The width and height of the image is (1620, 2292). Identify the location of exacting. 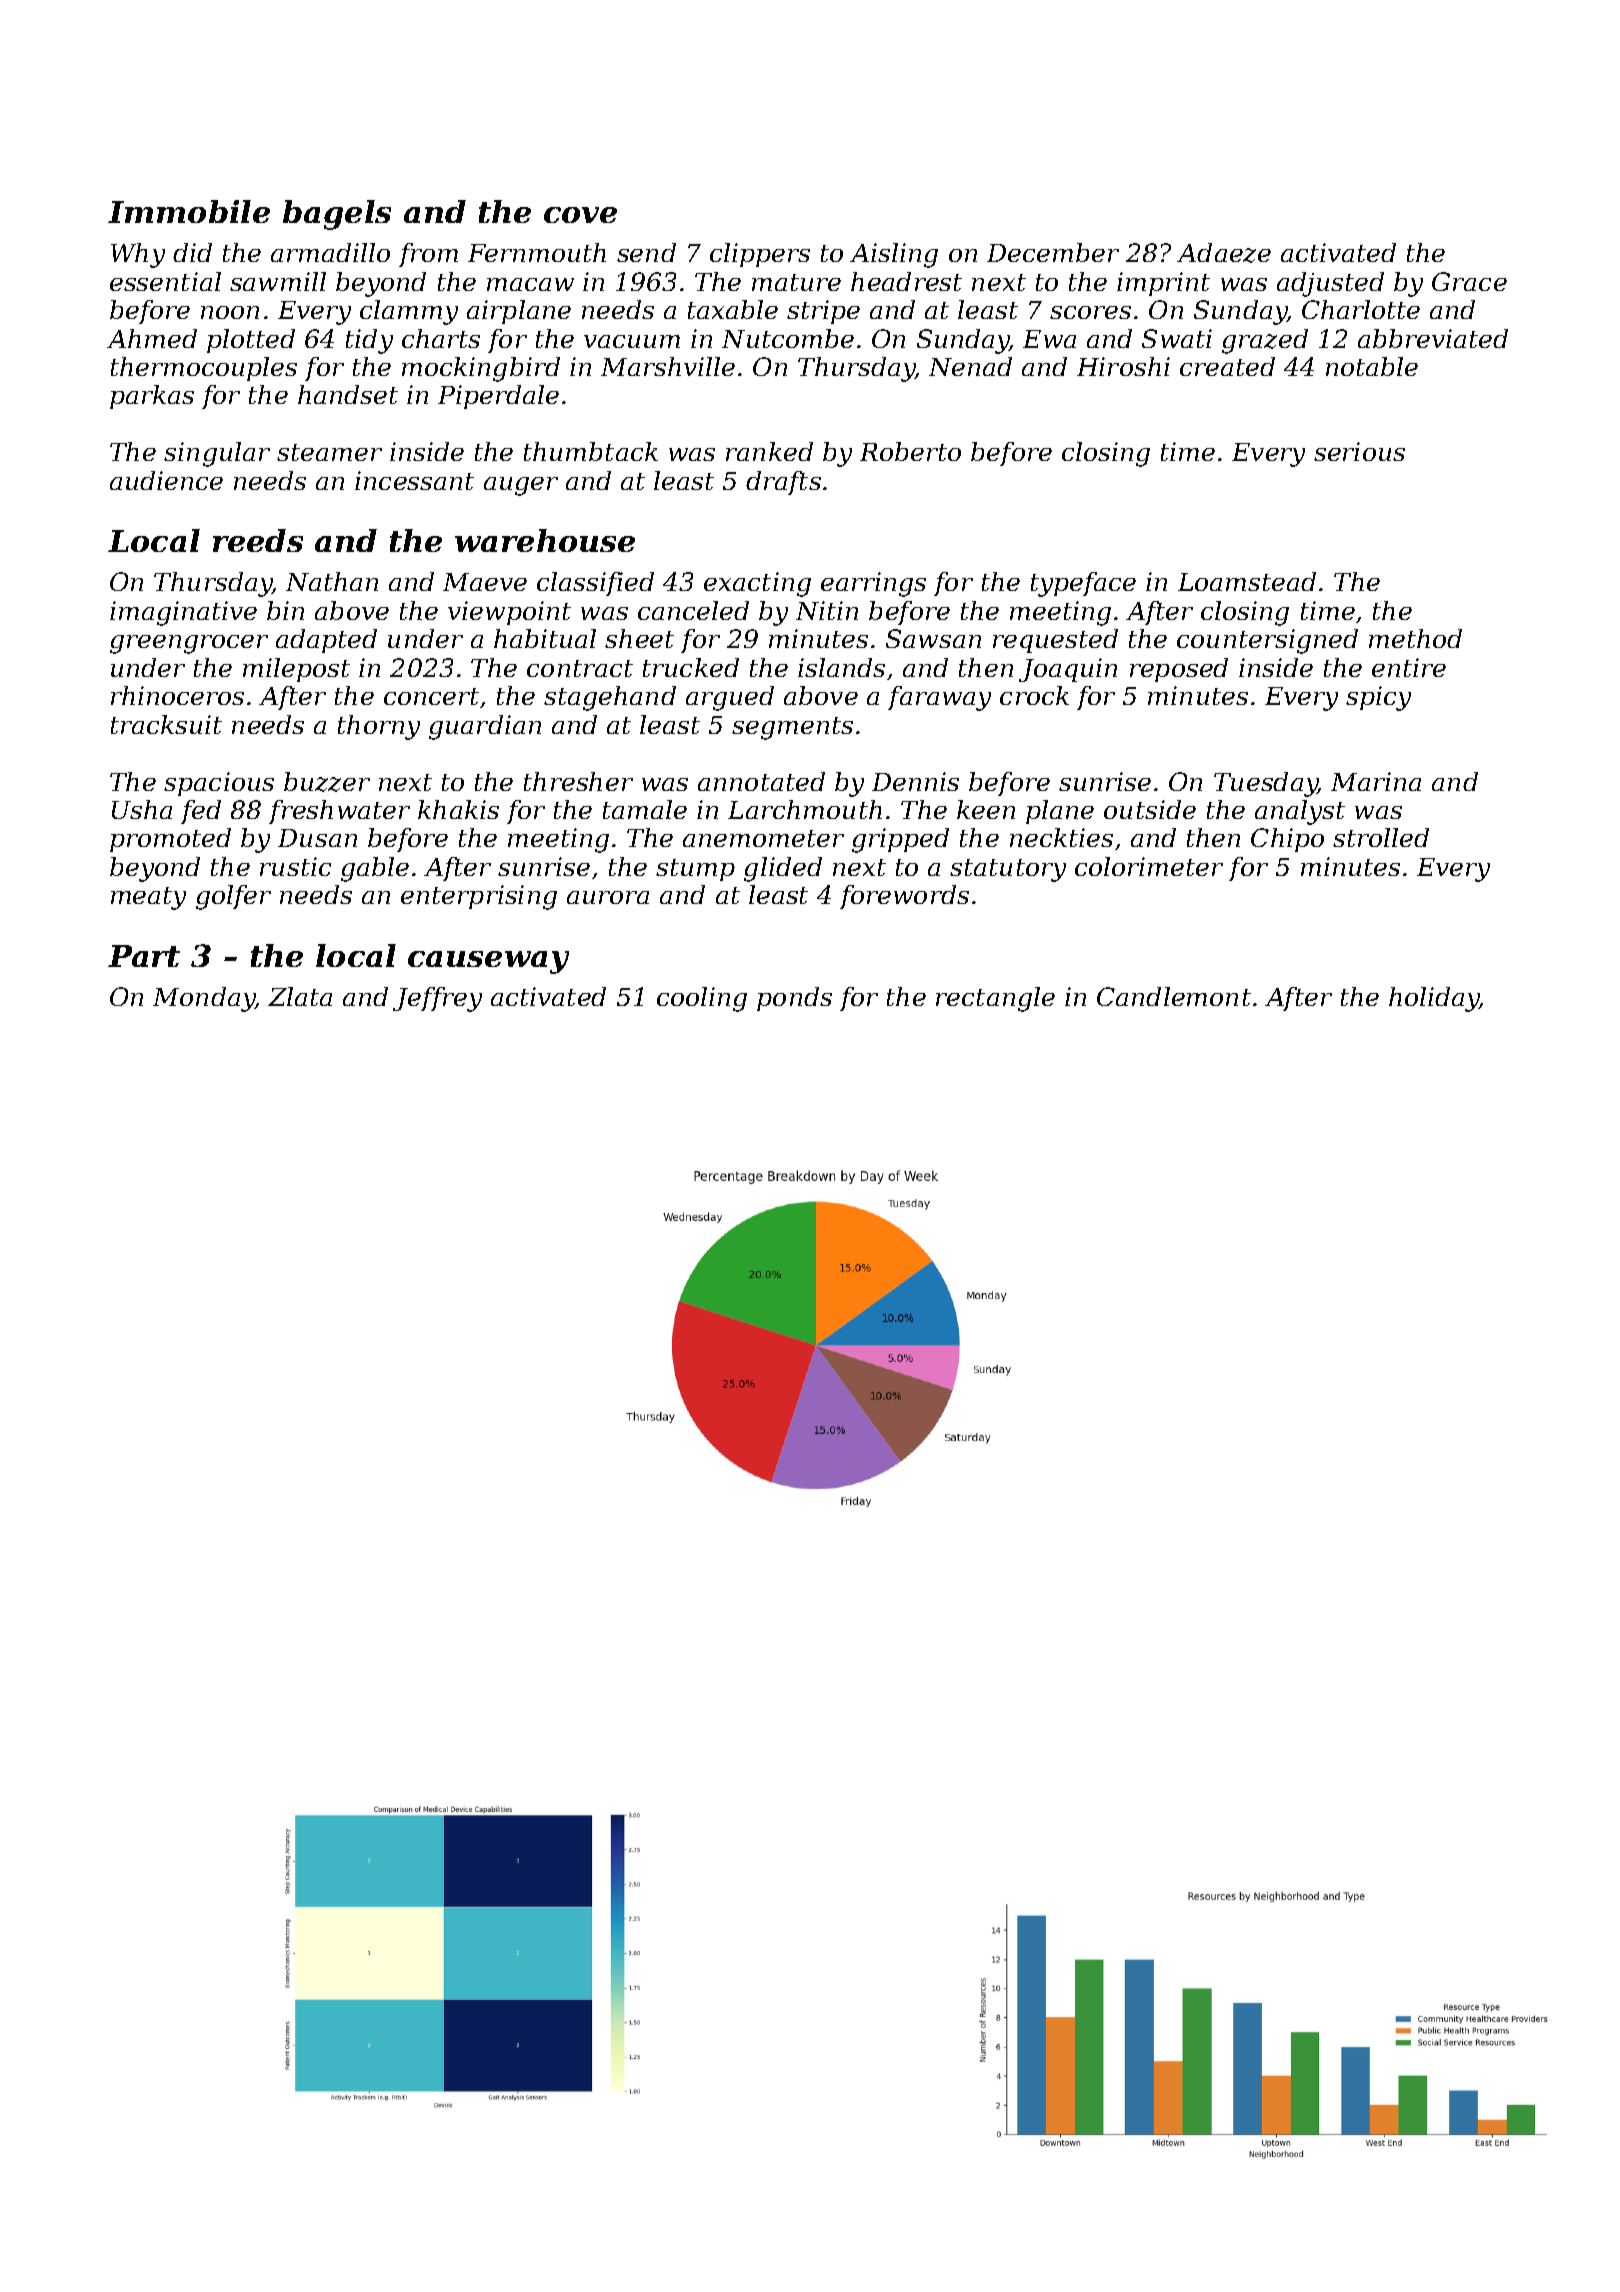
(757, 584).
